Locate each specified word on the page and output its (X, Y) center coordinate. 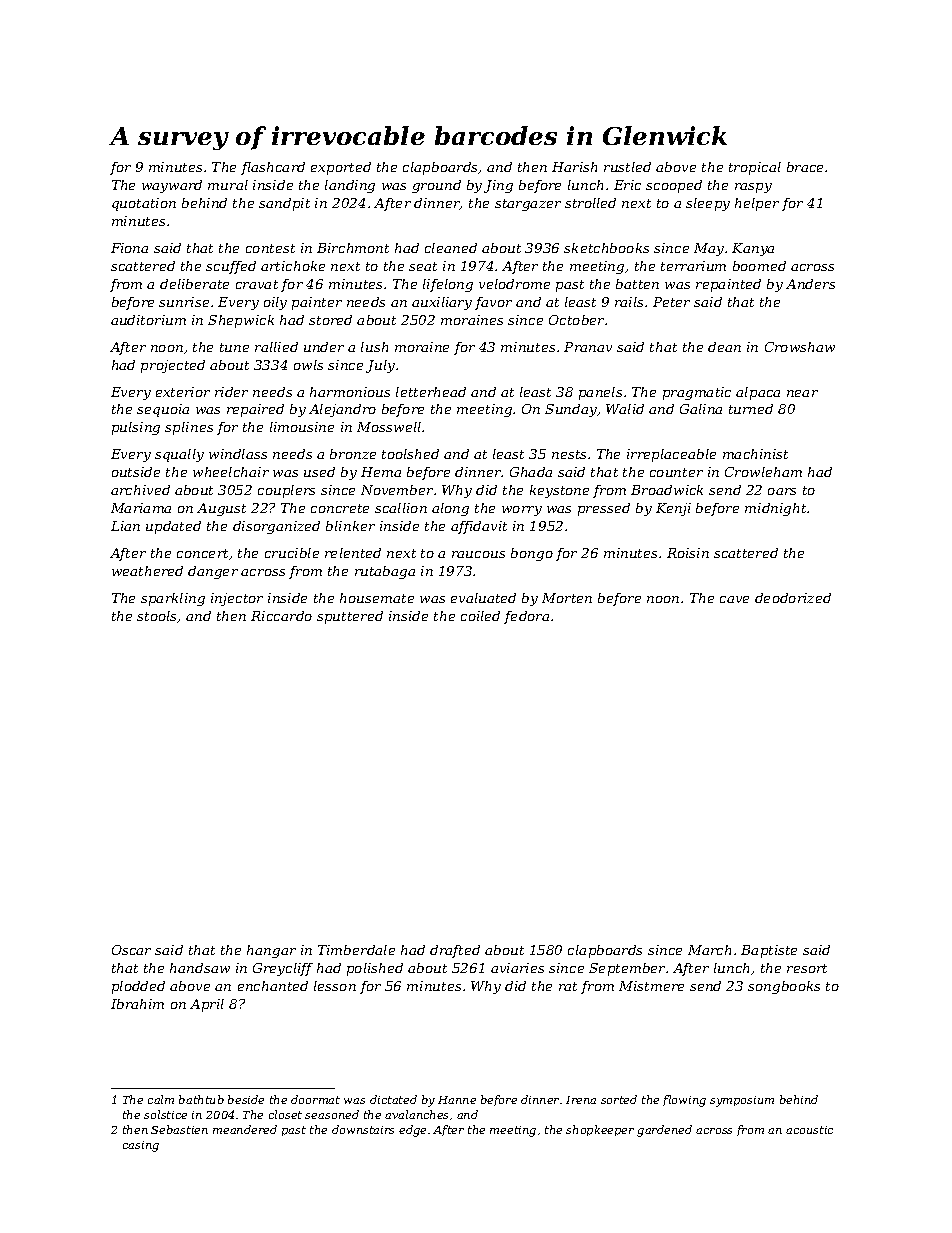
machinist (755, 454)
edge (412, 1131)
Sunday (571, 410)
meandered (245, 1129)
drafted (455, 951)
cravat (257, 284)
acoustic (809, 1130)
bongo (532, 554)
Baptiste (769, 951)
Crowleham (763, 472)
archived (140, 490)
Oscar (131, 950)
